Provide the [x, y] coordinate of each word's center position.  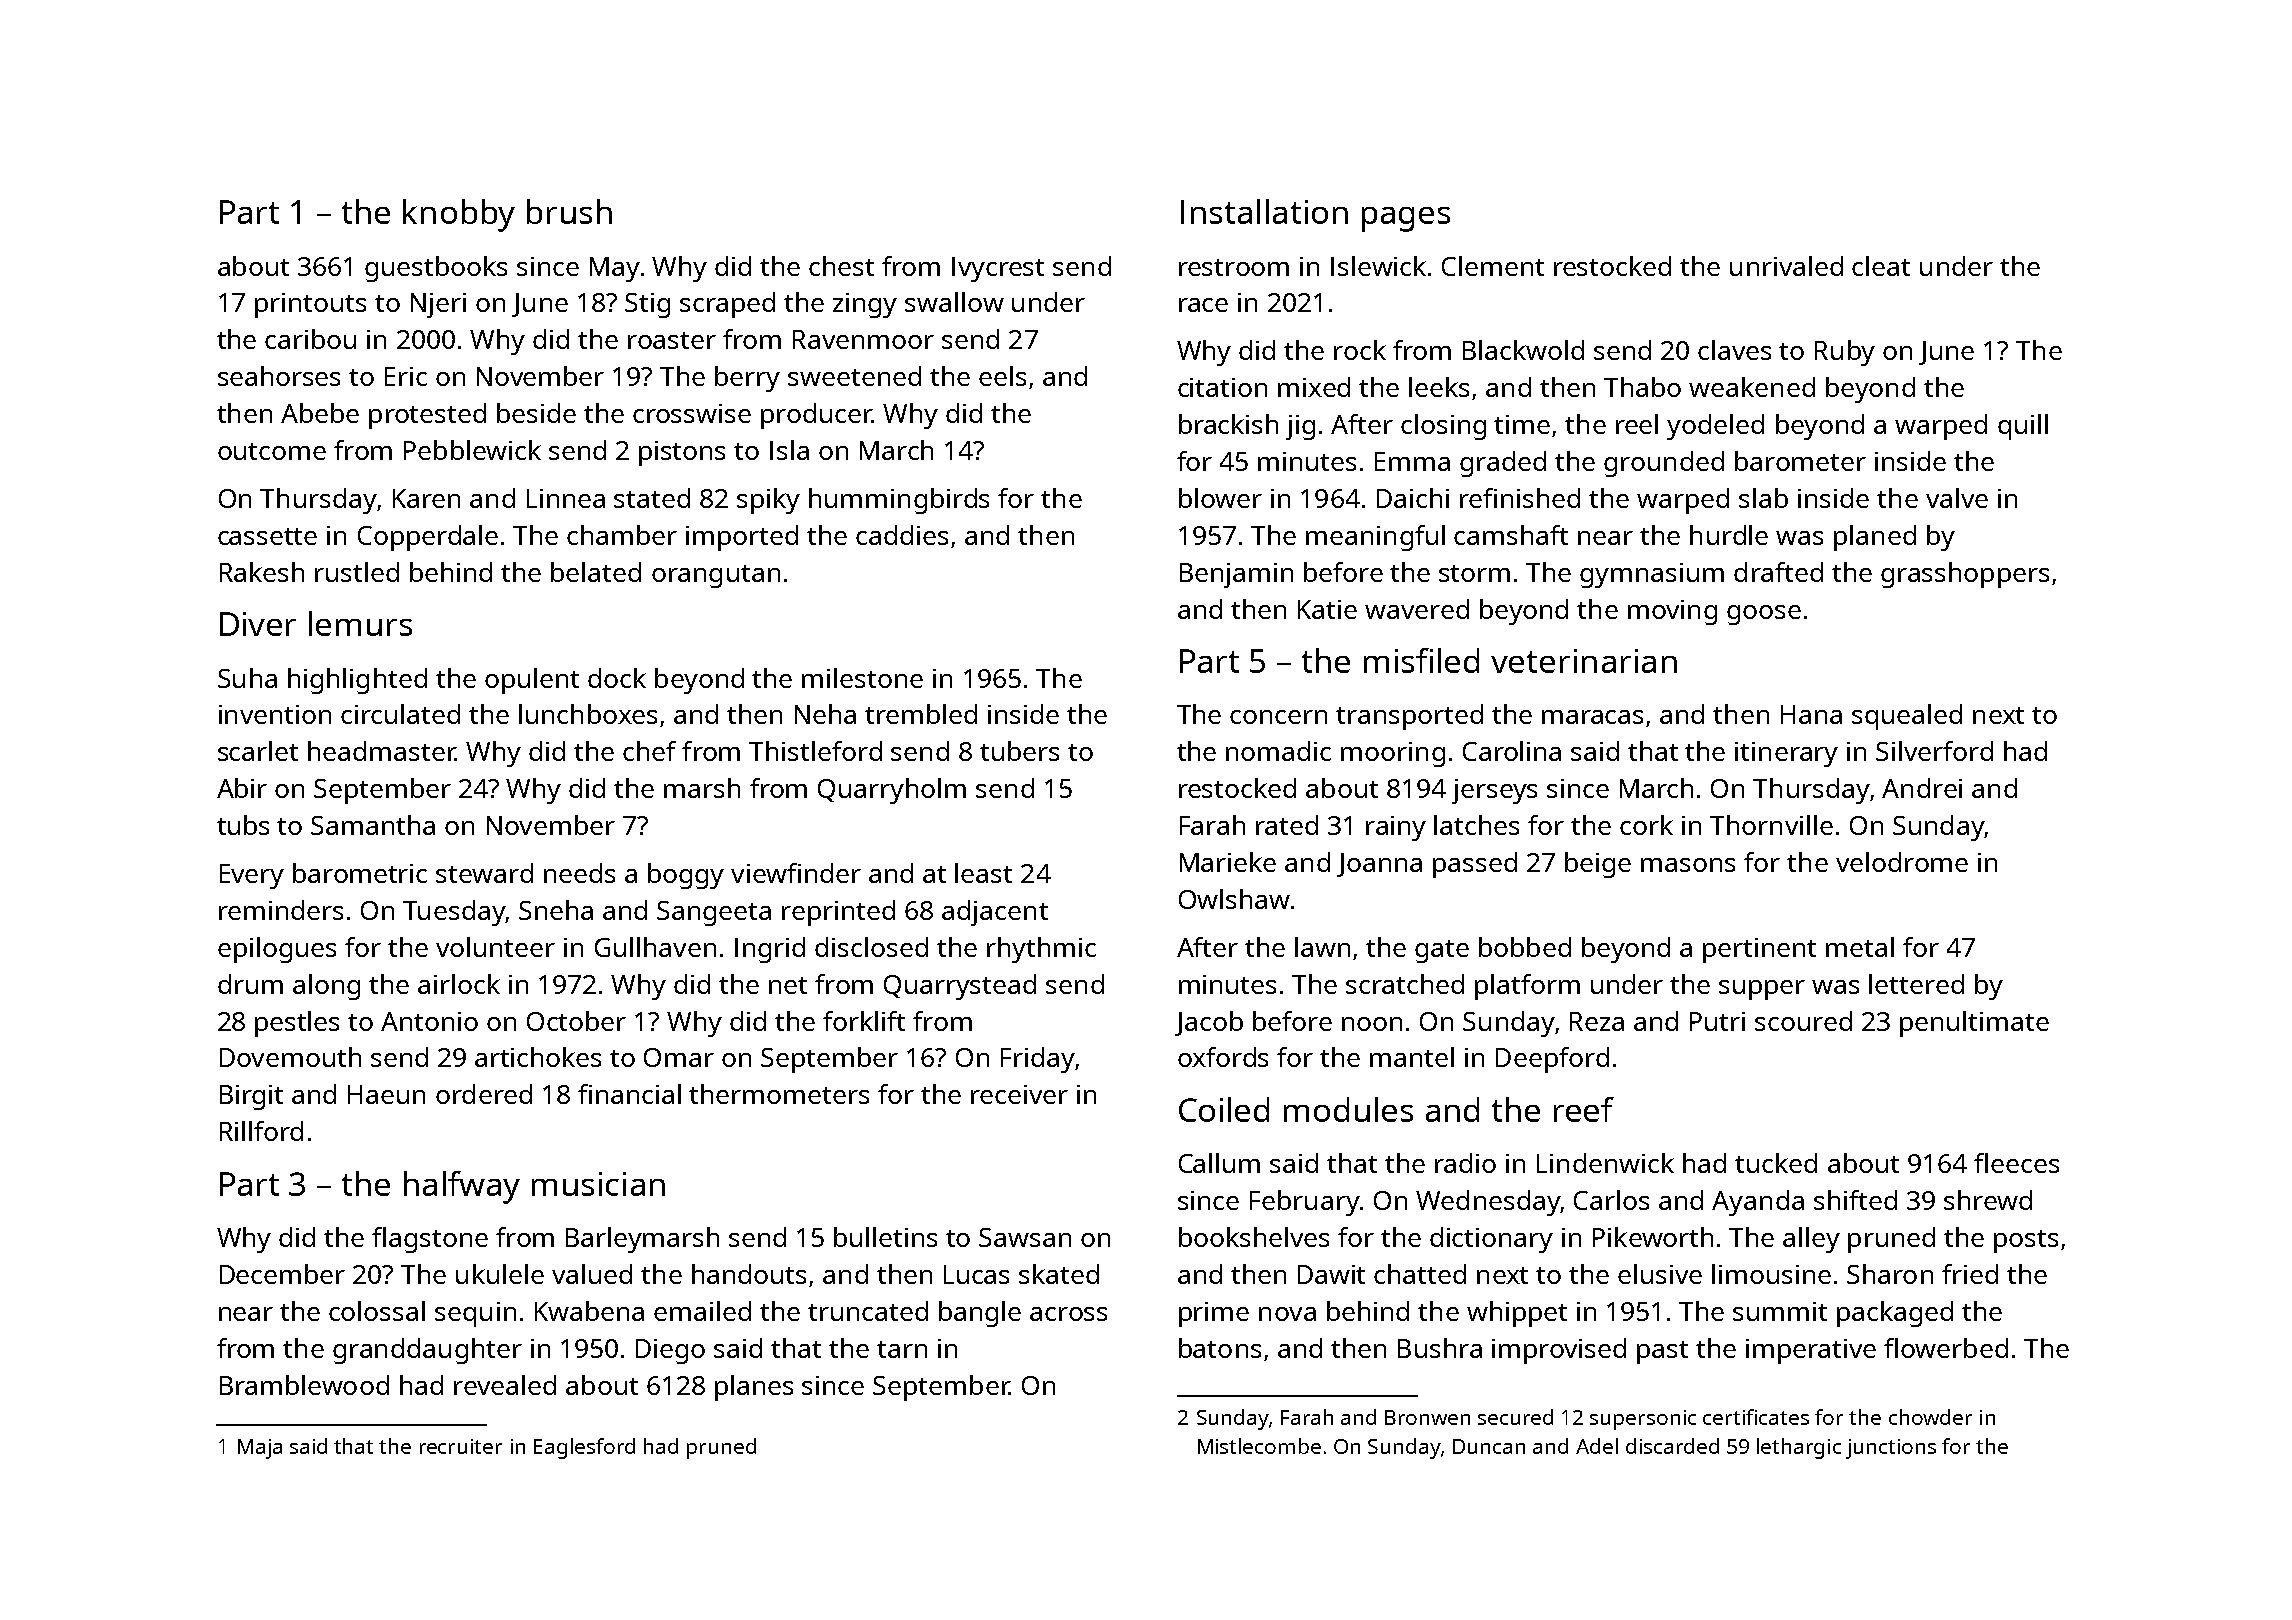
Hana [1811, 714]
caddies [902, 535]
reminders [281, 910]
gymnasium [1652, 575]
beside [536, 413]
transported [1409, 717]
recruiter [461, 1446]
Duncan [1489, 1446]
